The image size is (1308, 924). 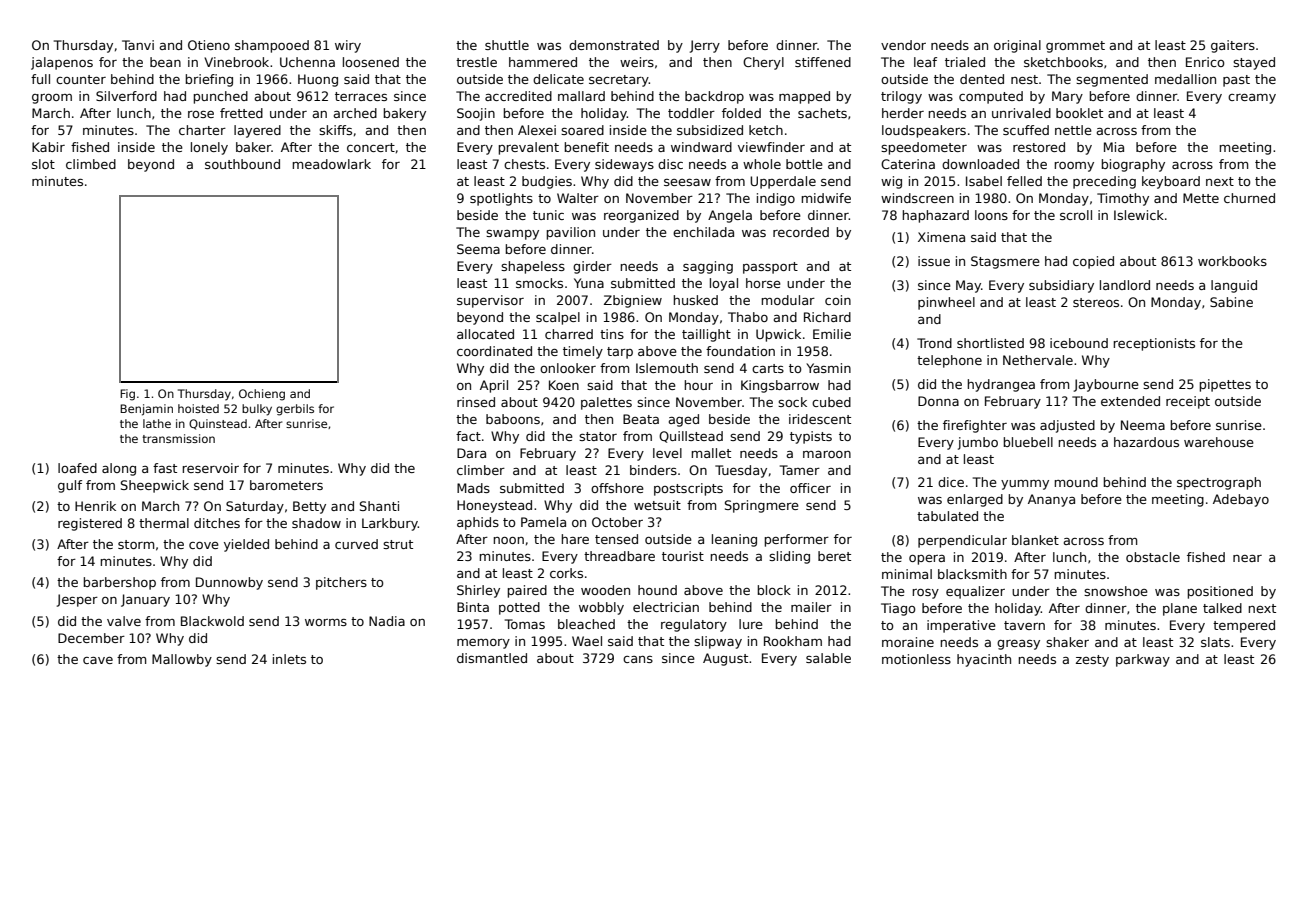 I want to click on barbershop, so click(x=119, y=583).
